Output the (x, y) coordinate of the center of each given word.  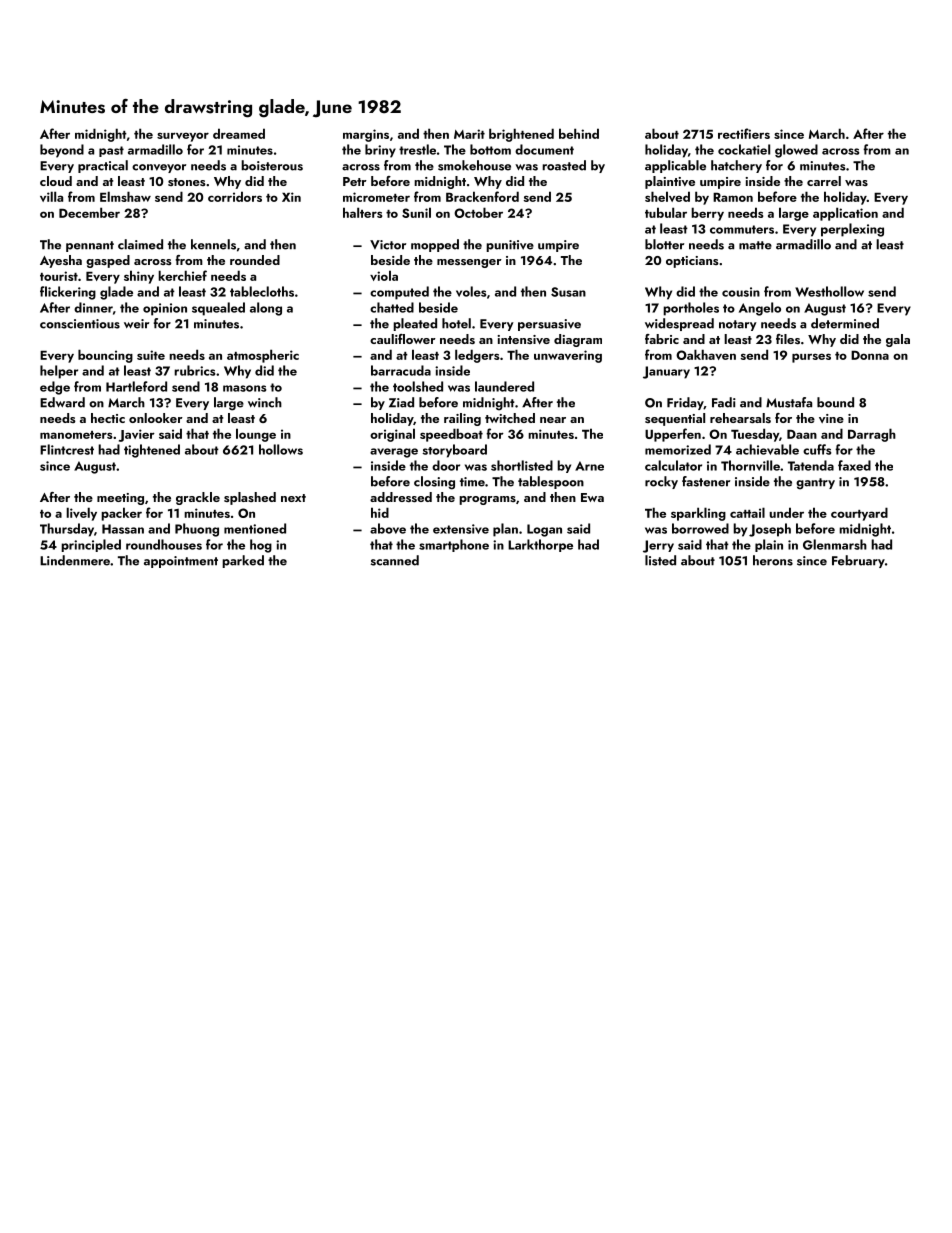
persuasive (549, 325)
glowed (796, 151)
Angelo (760, 309)
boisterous (272, 165)
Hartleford (136, 386)
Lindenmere (75, 560)
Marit (469, 134)
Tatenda (811, 465)
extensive (461, 529)
